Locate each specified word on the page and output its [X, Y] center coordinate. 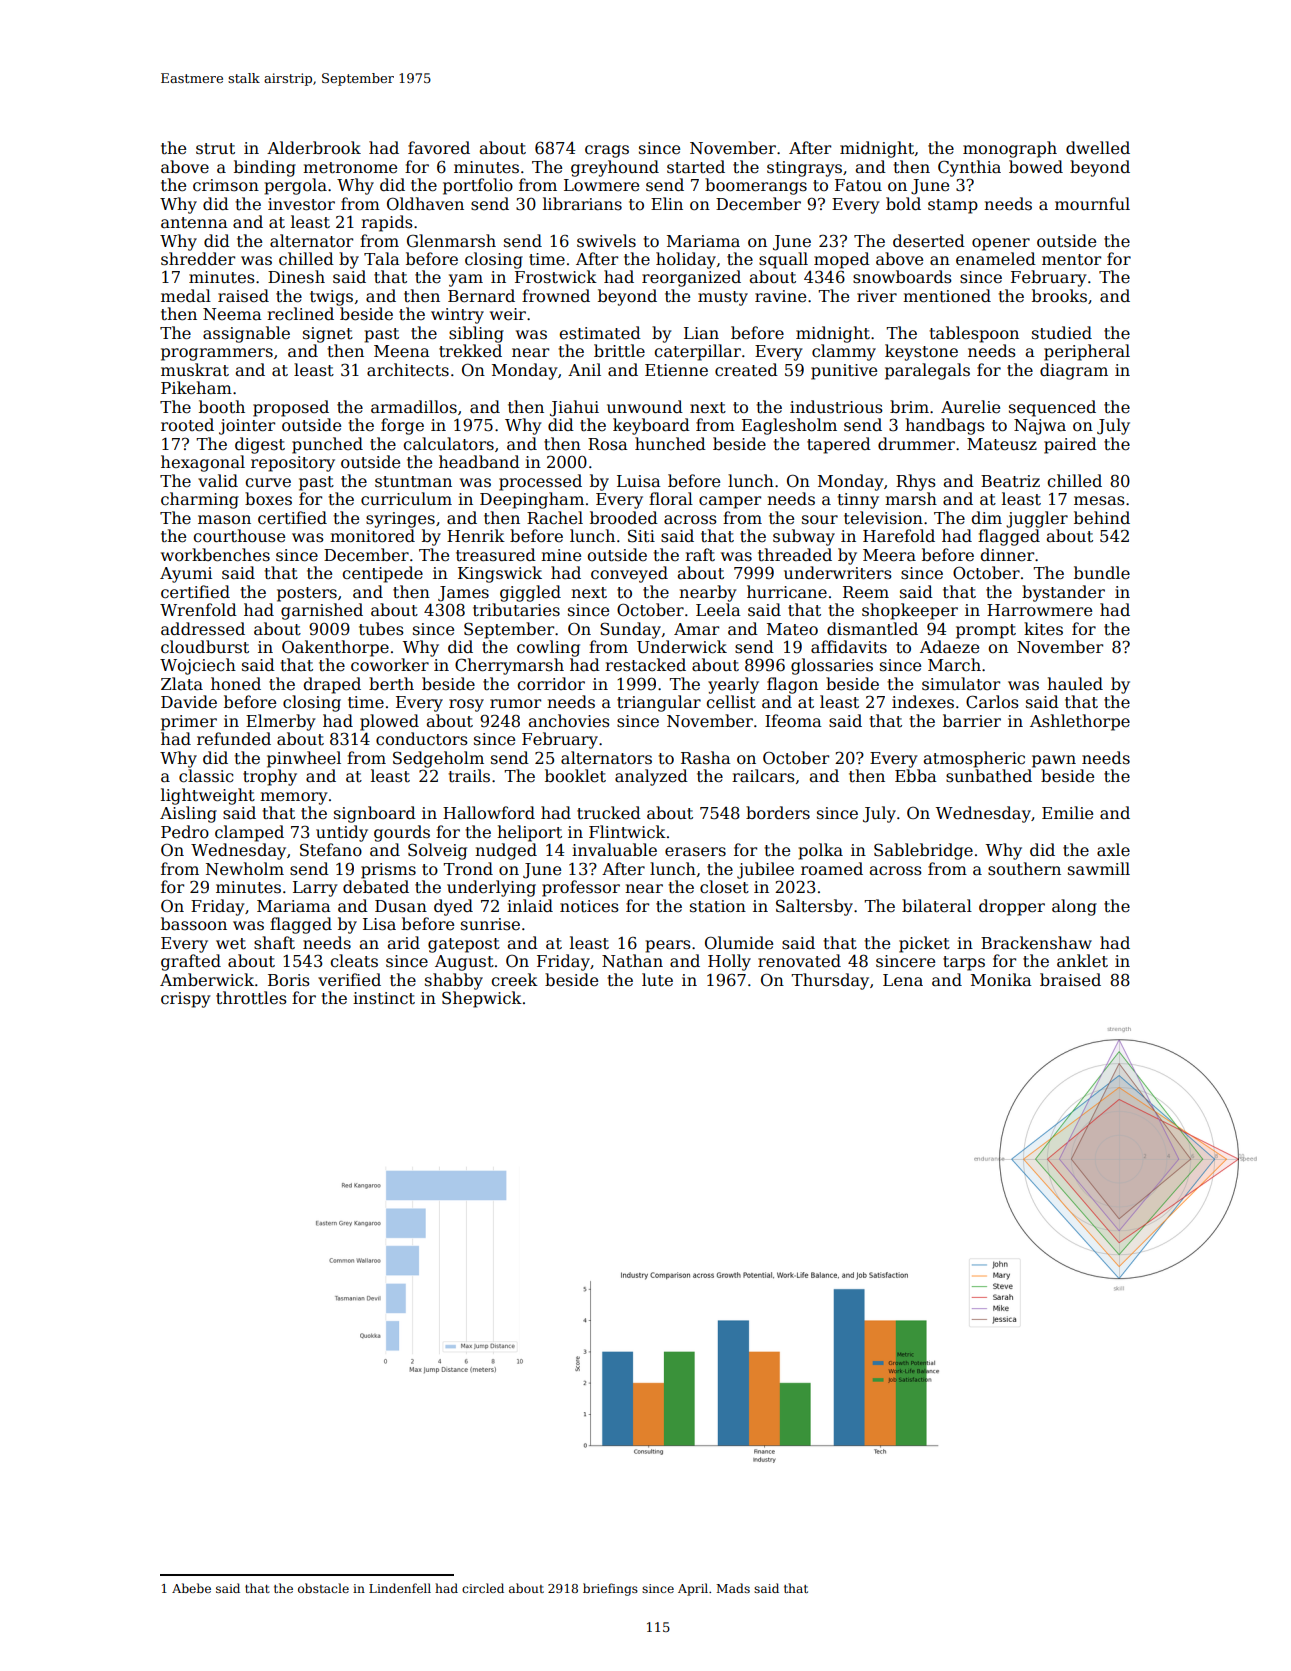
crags [607, 151]
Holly [729, 962]
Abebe [191, 1588]
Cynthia [969, 168]
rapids [387, 223]
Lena [903, 980]
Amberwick [207, 980]
